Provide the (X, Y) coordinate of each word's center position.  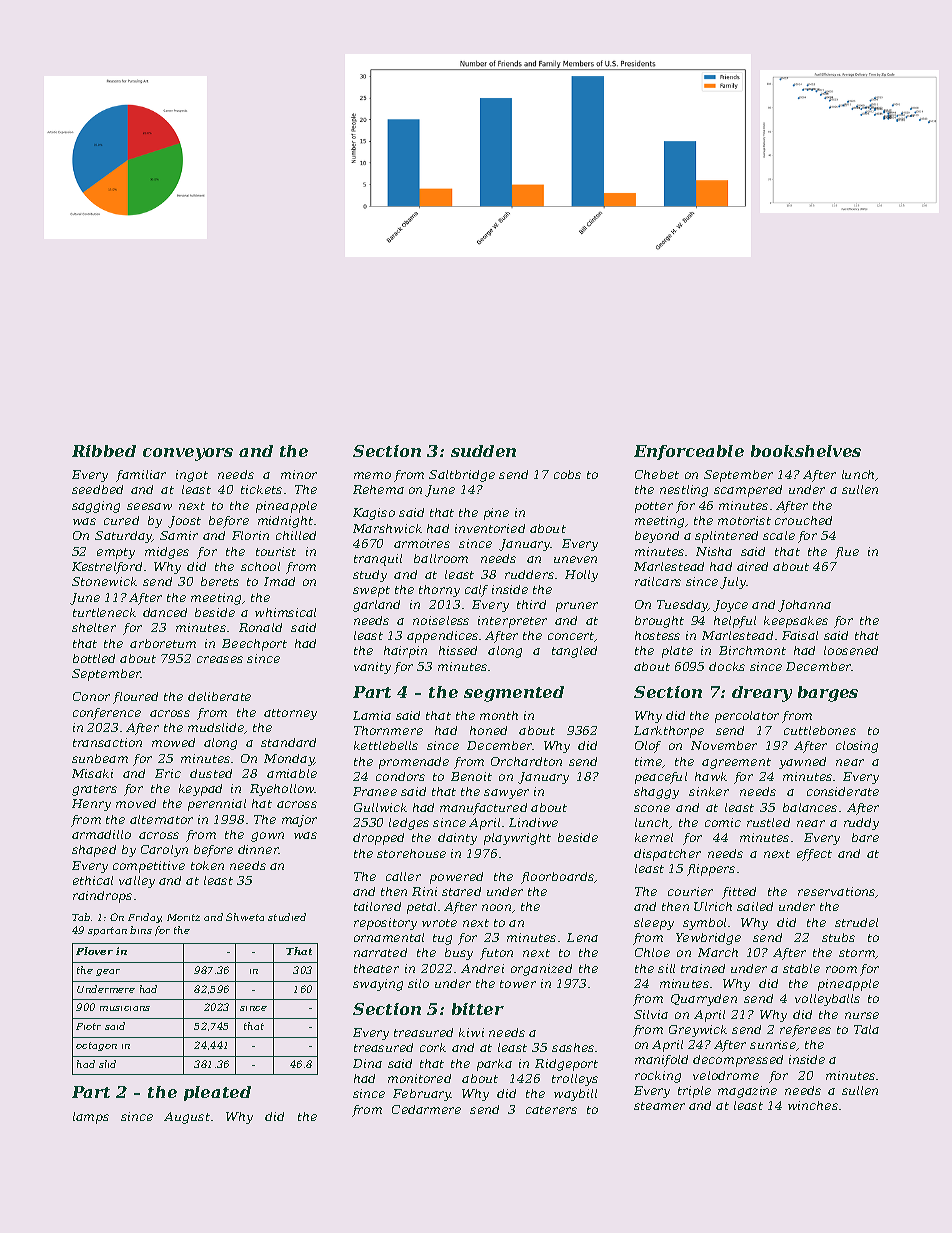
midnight (285, 522)
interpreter (512, 622)
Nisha (714, 551)
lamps (91, 1118)
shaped (94, 851)
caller (403, 876)
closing (857, 747)
